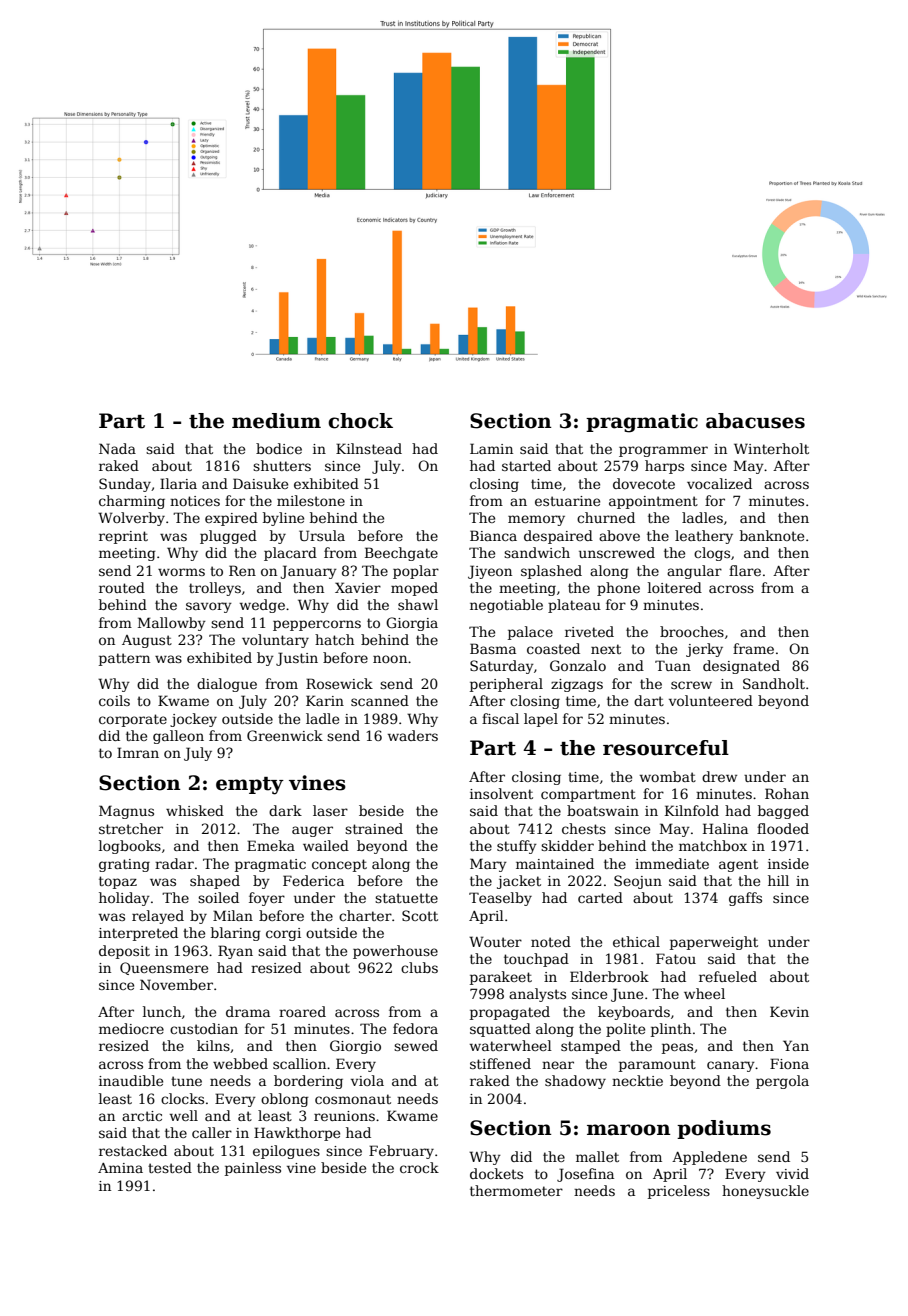 The width and height of the image is (908, 1316). What do you see at coordinates (120, 1168) in the image?
I see `Amina` at bounding box center [120, 1168].
